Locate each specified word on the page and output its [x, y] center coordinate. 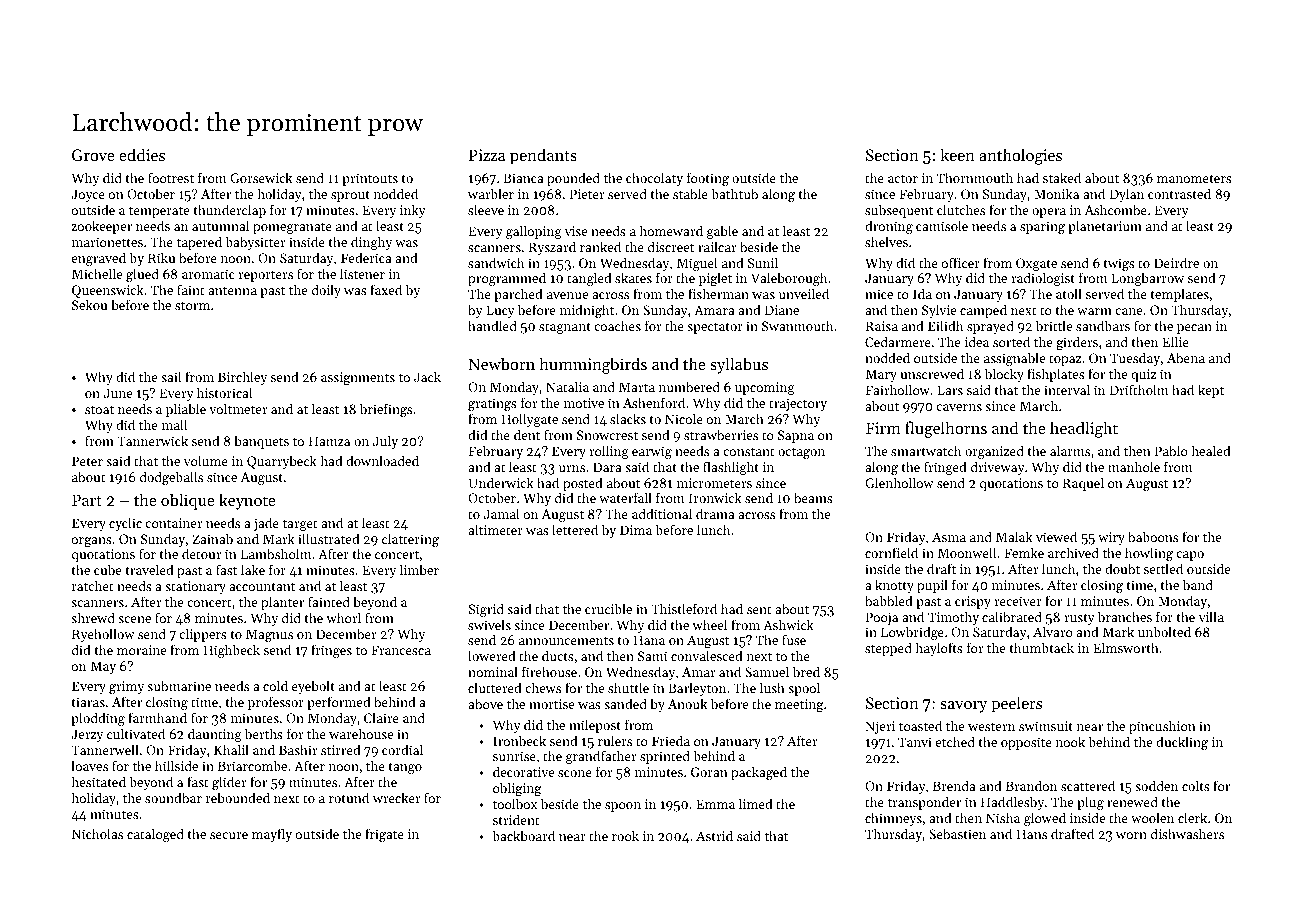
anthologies [1020, 156]
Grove [93, 155]
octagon [801, 453]
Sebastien [957, 833]
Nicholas [97, 833]
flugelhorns [946, 429]
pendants [543, 156]
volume [206, 460]
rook [625, 835]
